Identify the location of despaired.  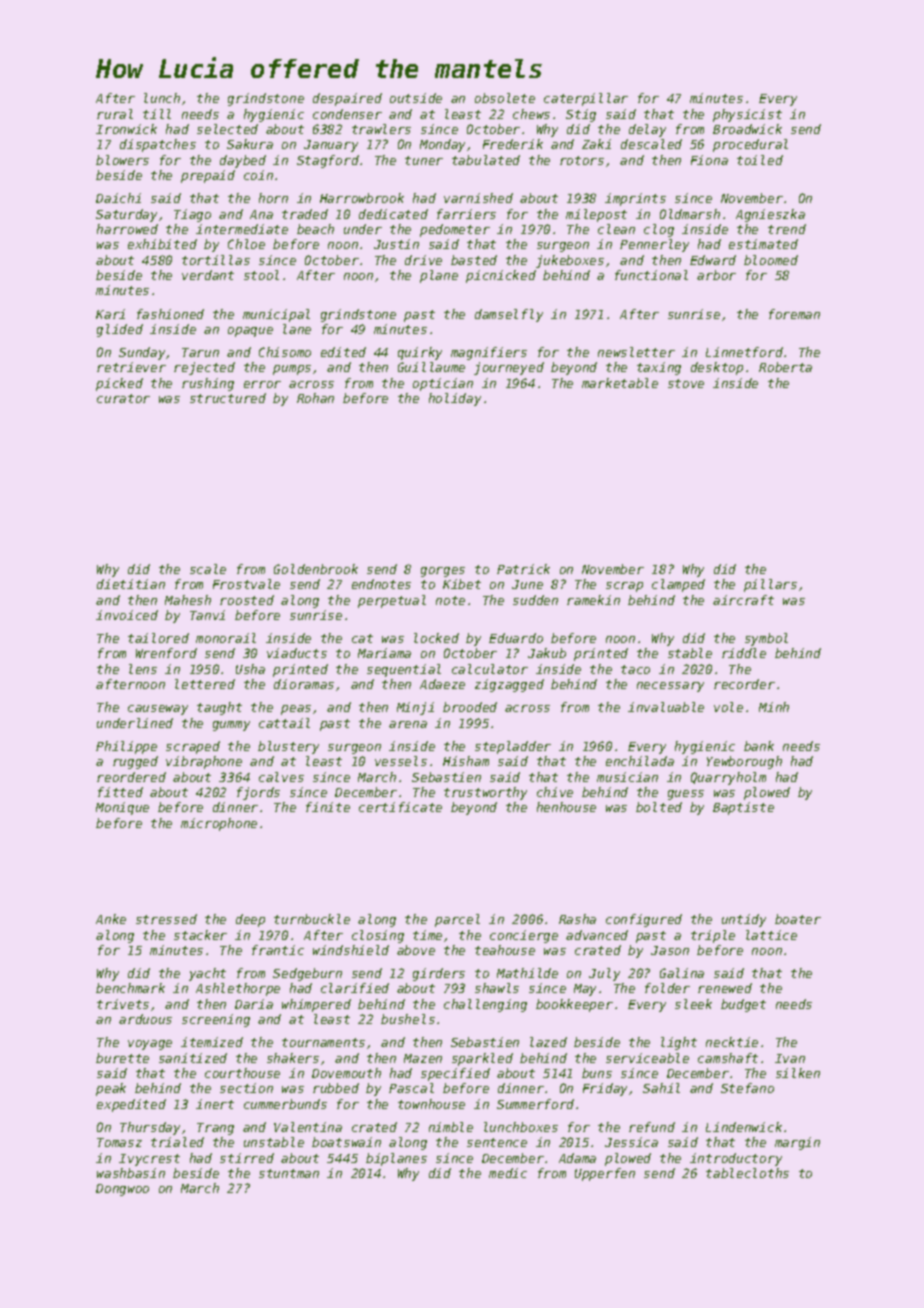
(347, 99).
